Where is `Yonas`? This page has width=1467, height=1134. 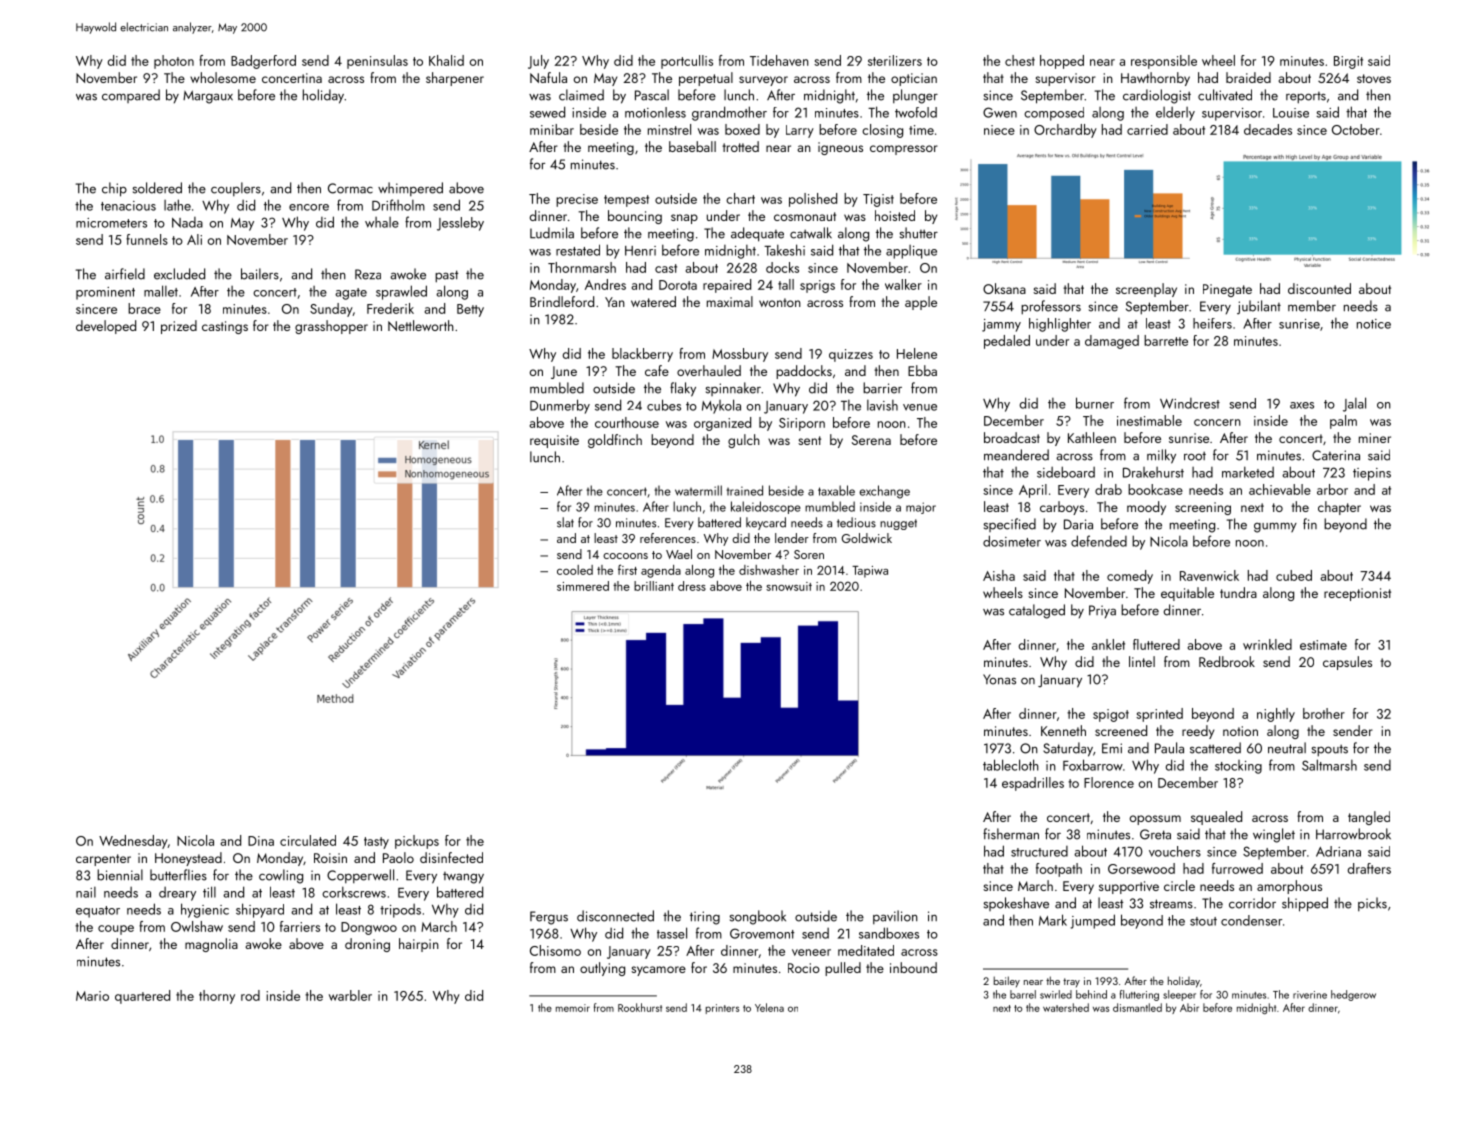
Yonas is located at coordinates (999, 679).
